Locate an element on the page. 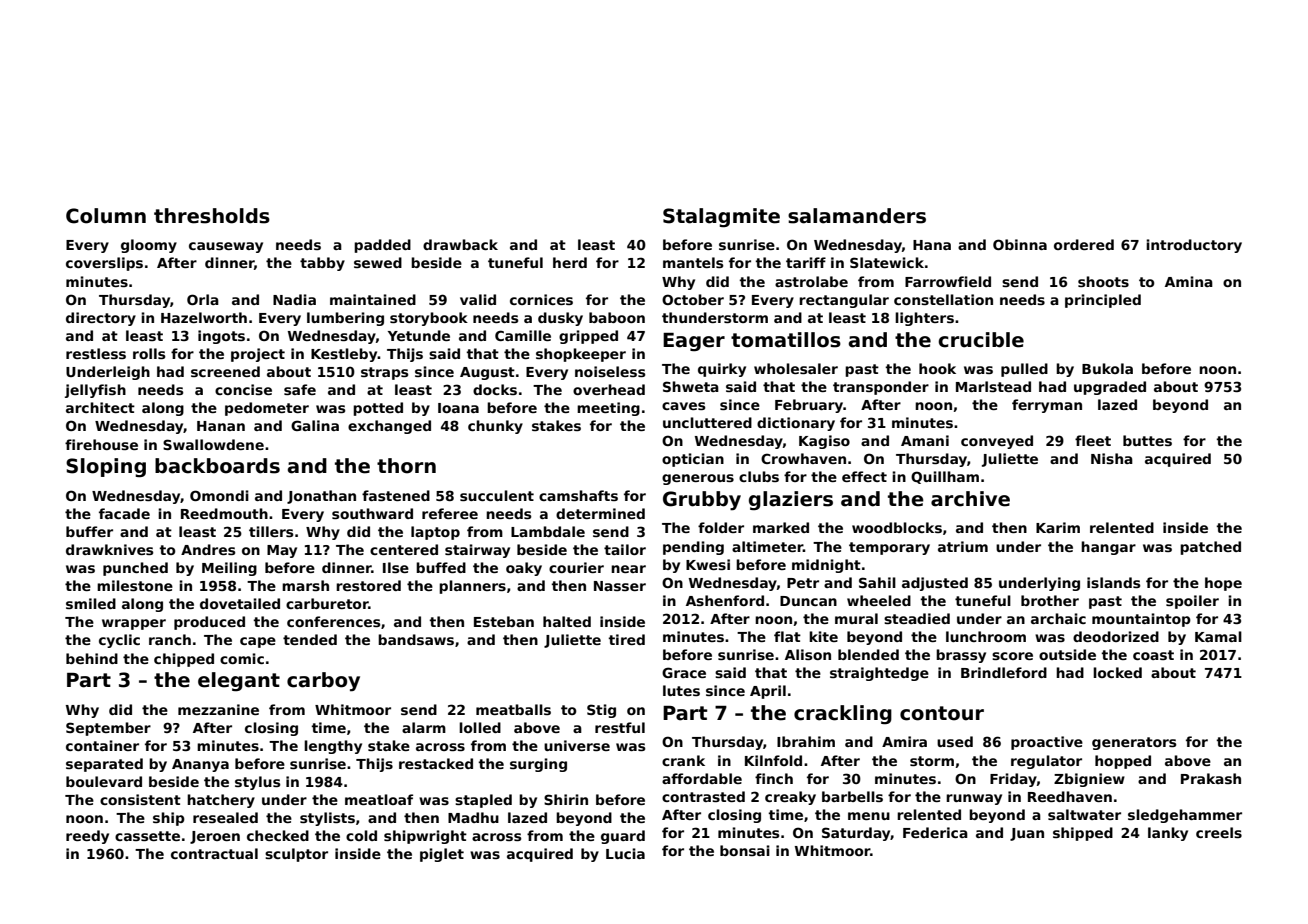  Madhu is located at coordinates (473, 817).
